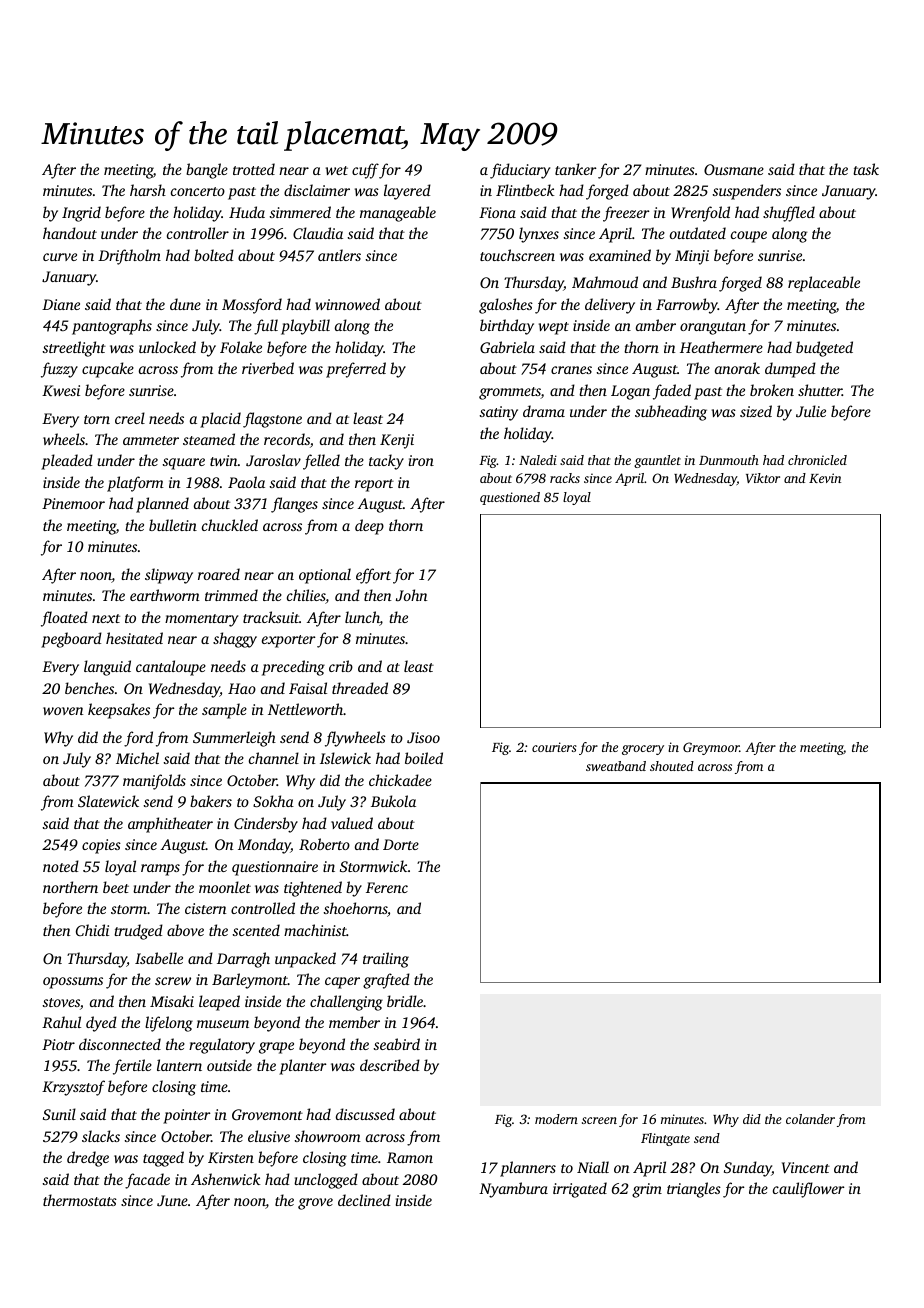 The width and height of the screenshot is (924, 1308). I want to click on Pinemoor, so click(73, 503).
